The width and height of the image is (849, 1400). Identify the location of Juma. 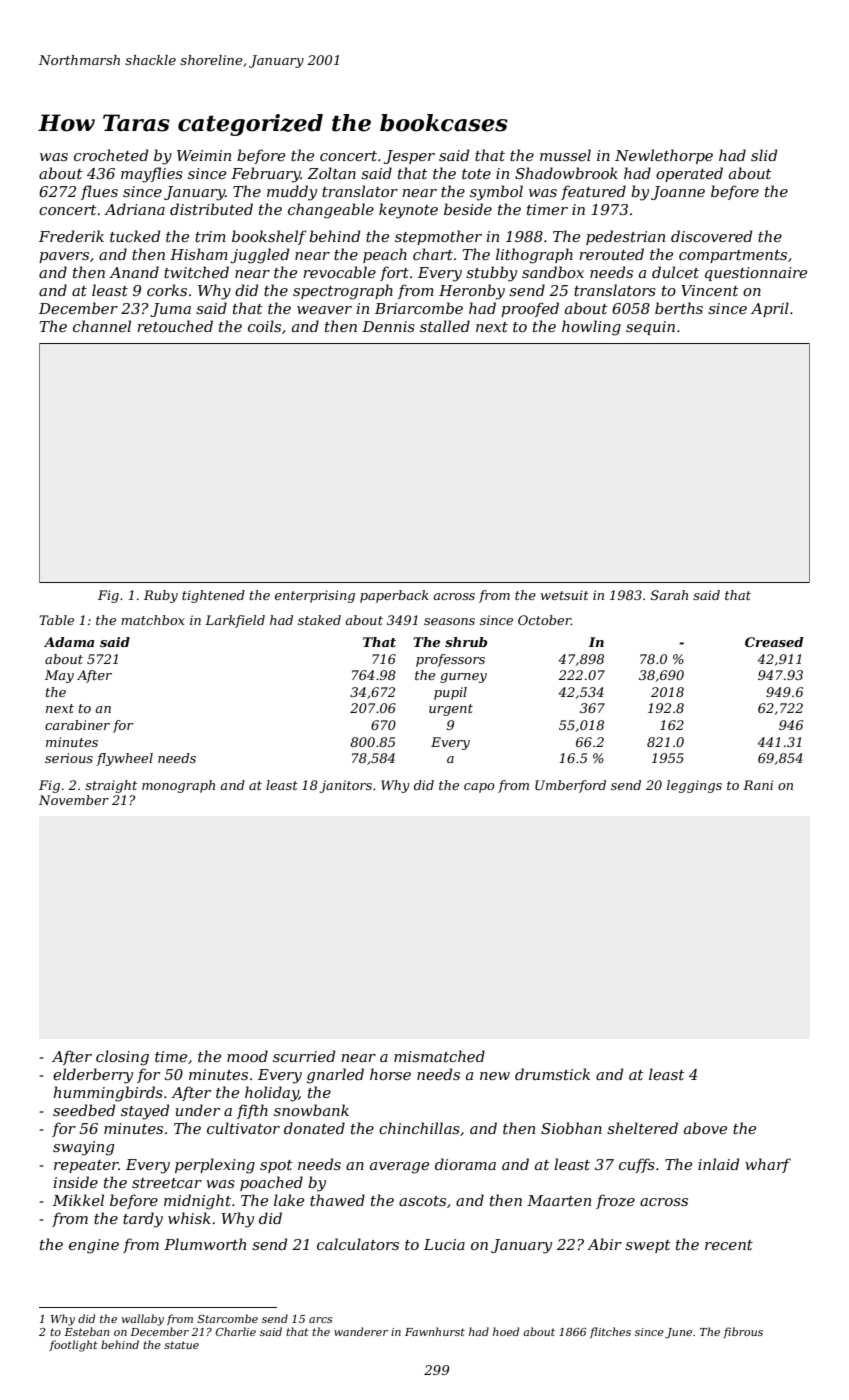
(170, 310).
